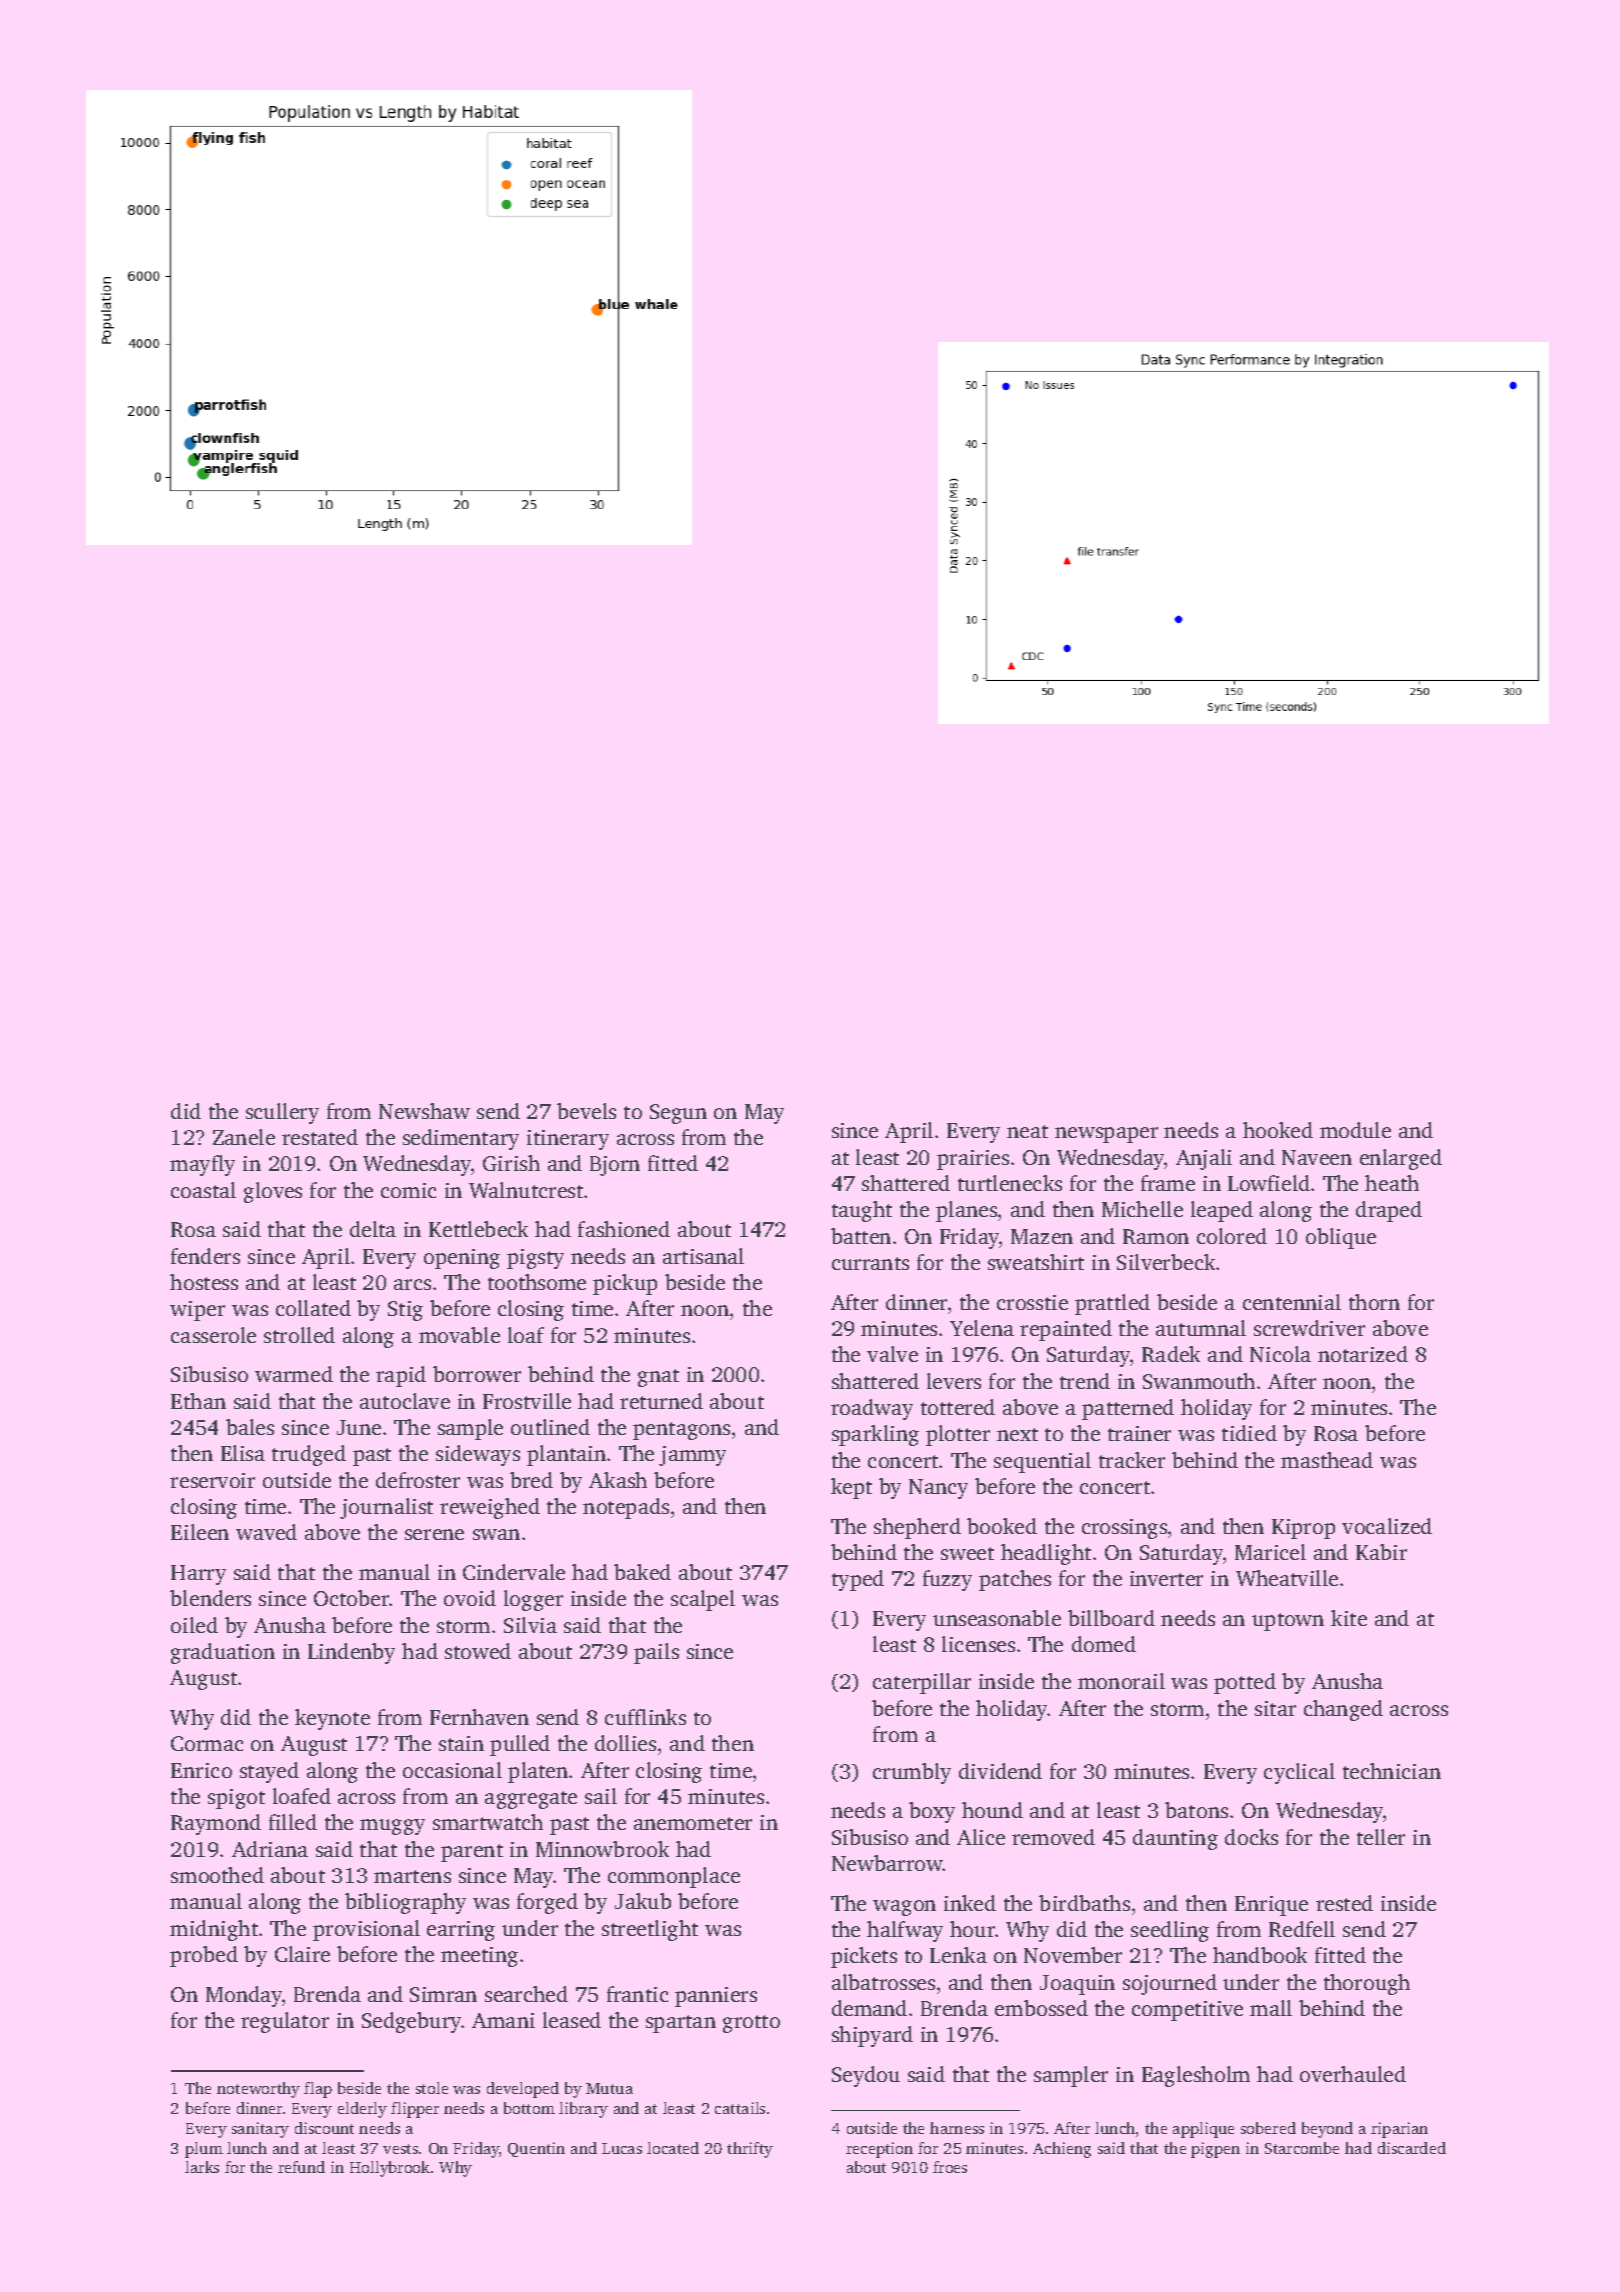 Image resolution: width=1620 pixels, height=2292 pixels. I want to click on Nancy, so click(938, 1489).
